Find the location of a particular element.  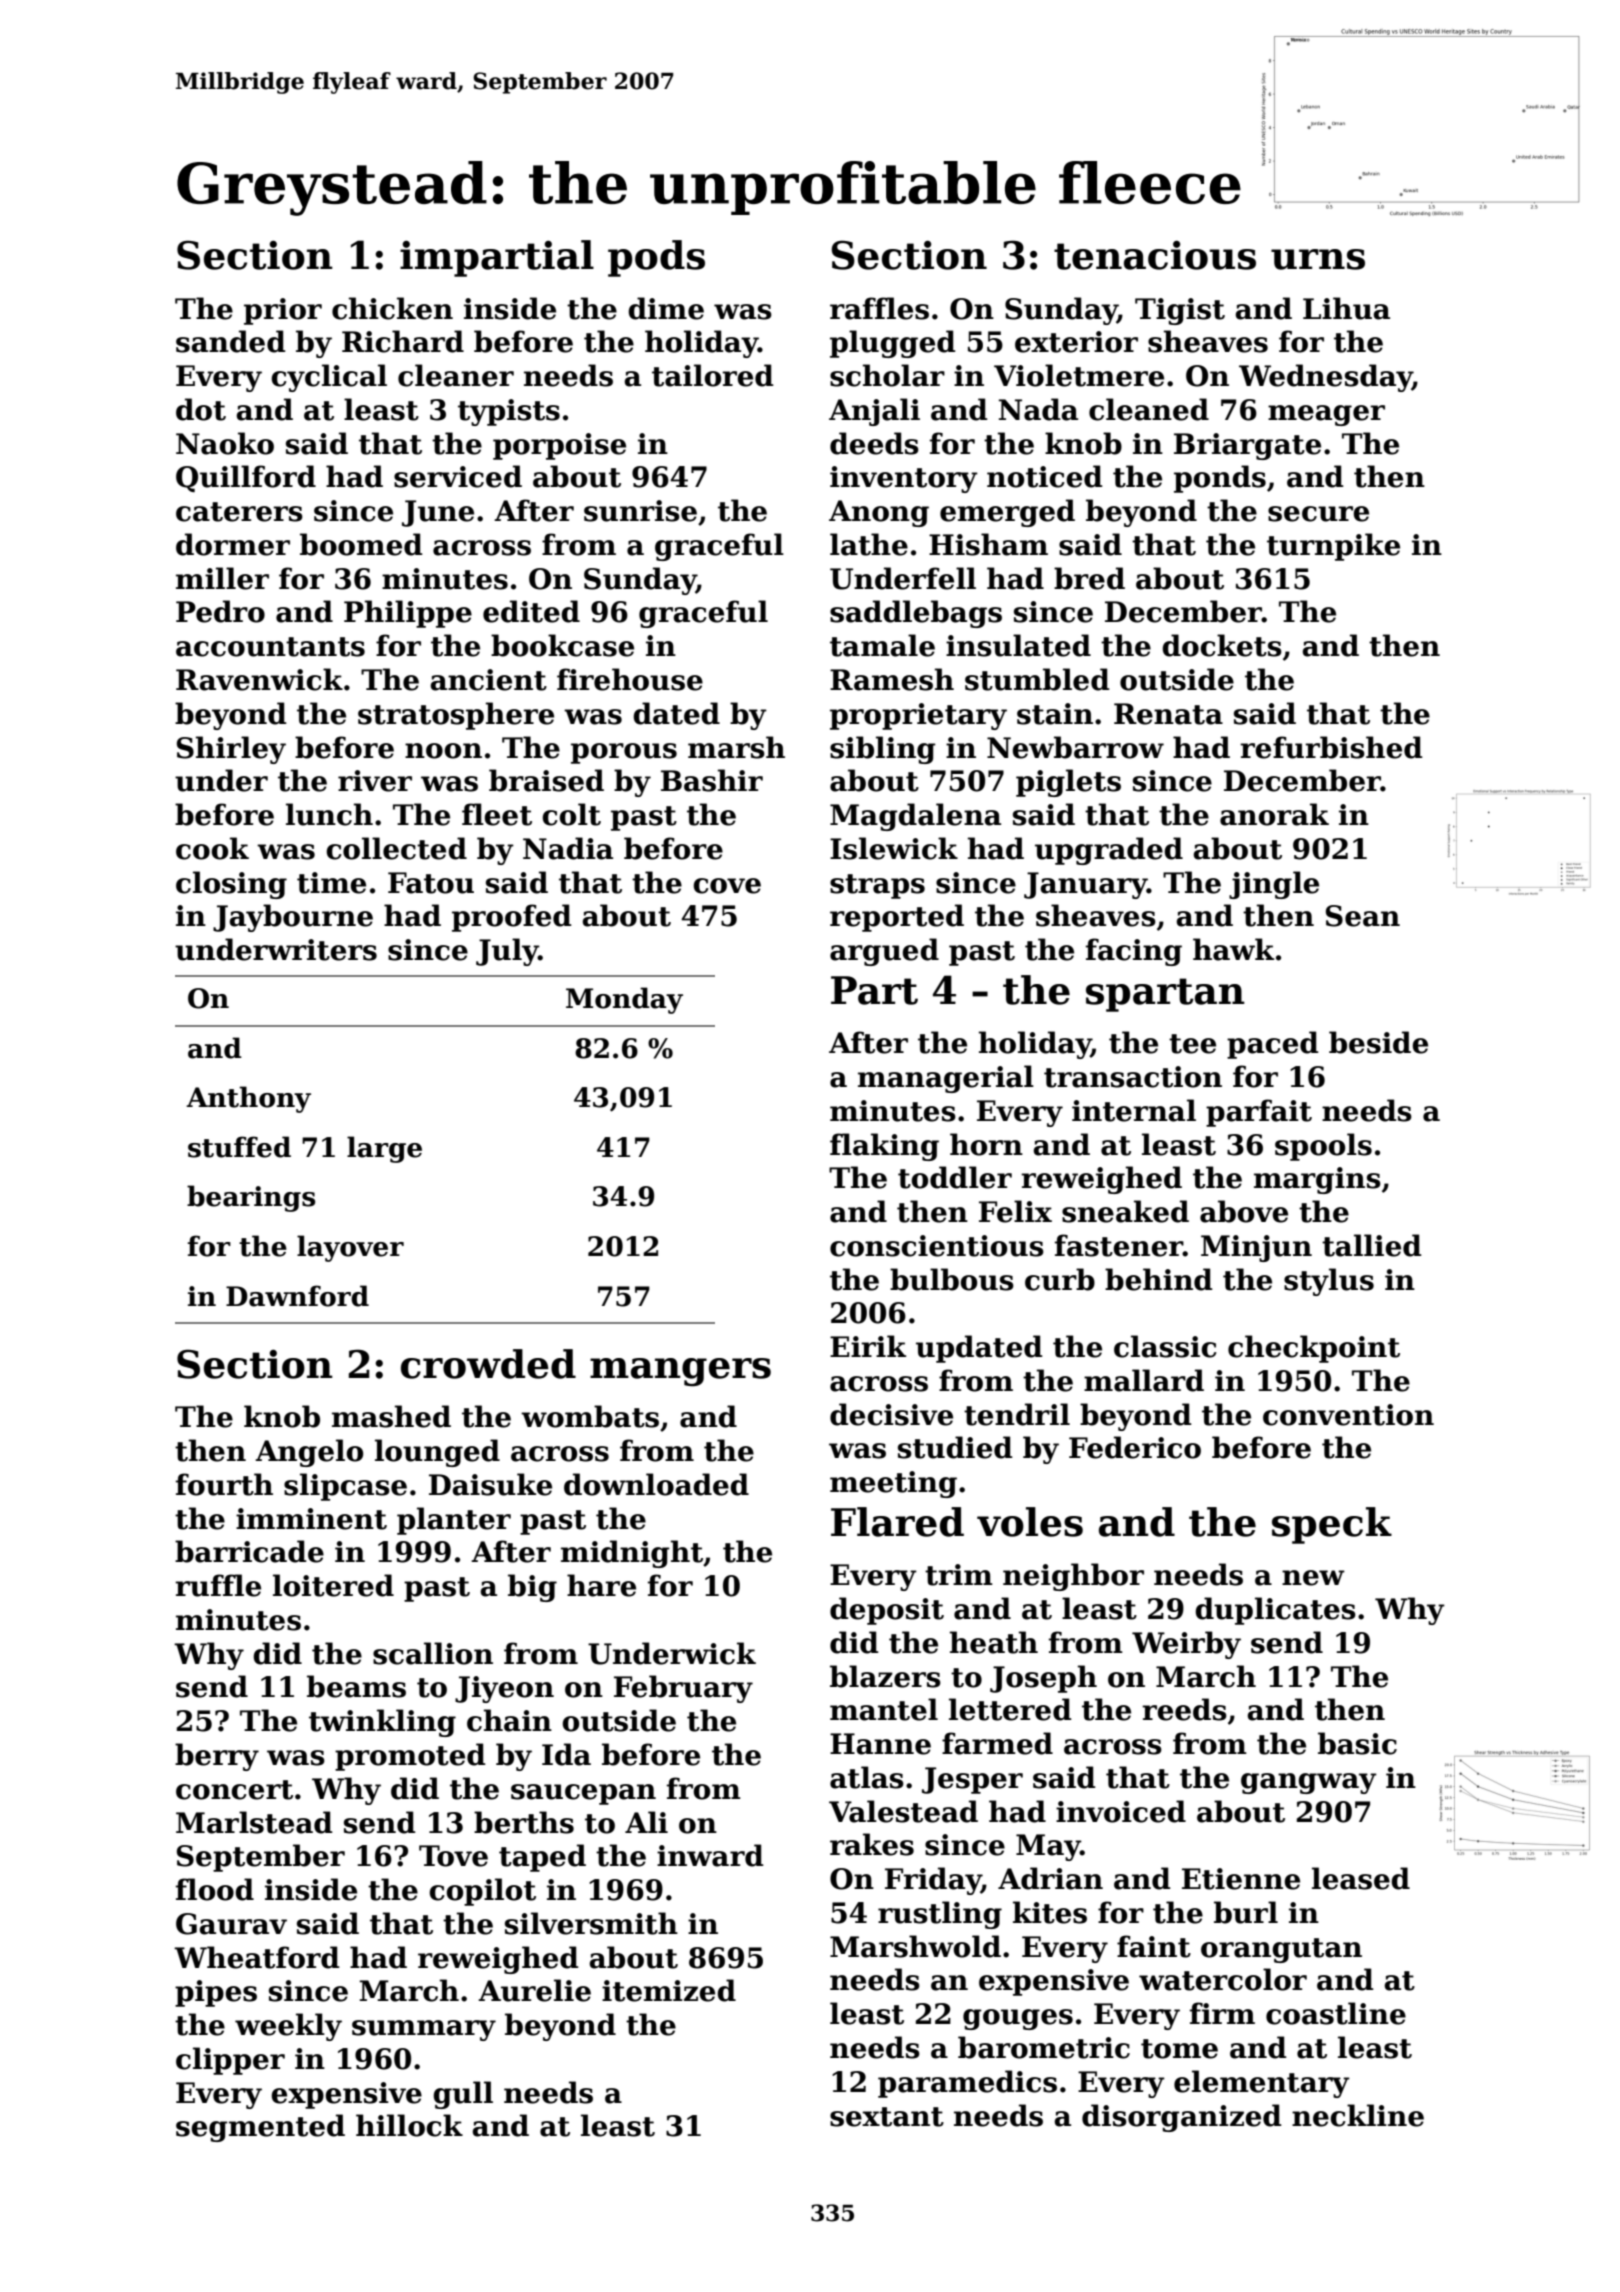

tailored is located at coordinates (713, 375).
